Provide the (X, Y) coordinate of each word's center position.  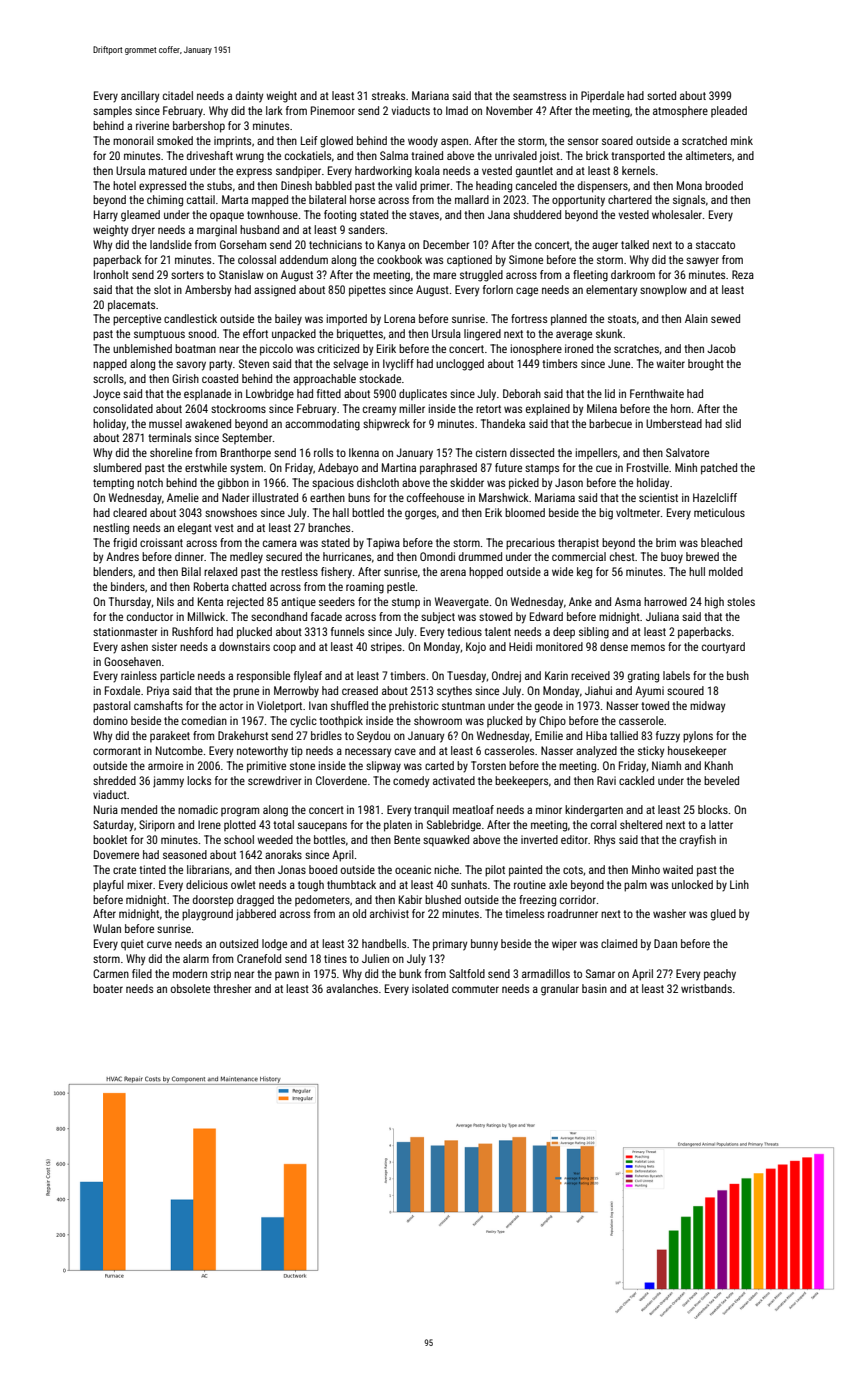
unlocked (692, 884)
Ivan (318, 705)
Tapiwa (383, 544)
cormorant (117, 751)
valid (406, 185)
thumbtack (351, 884)
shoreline (171, 452)
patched (719, 469)
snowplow (663, 290)
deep (564, 632)
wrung (250, 158)
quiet (132, 945)
